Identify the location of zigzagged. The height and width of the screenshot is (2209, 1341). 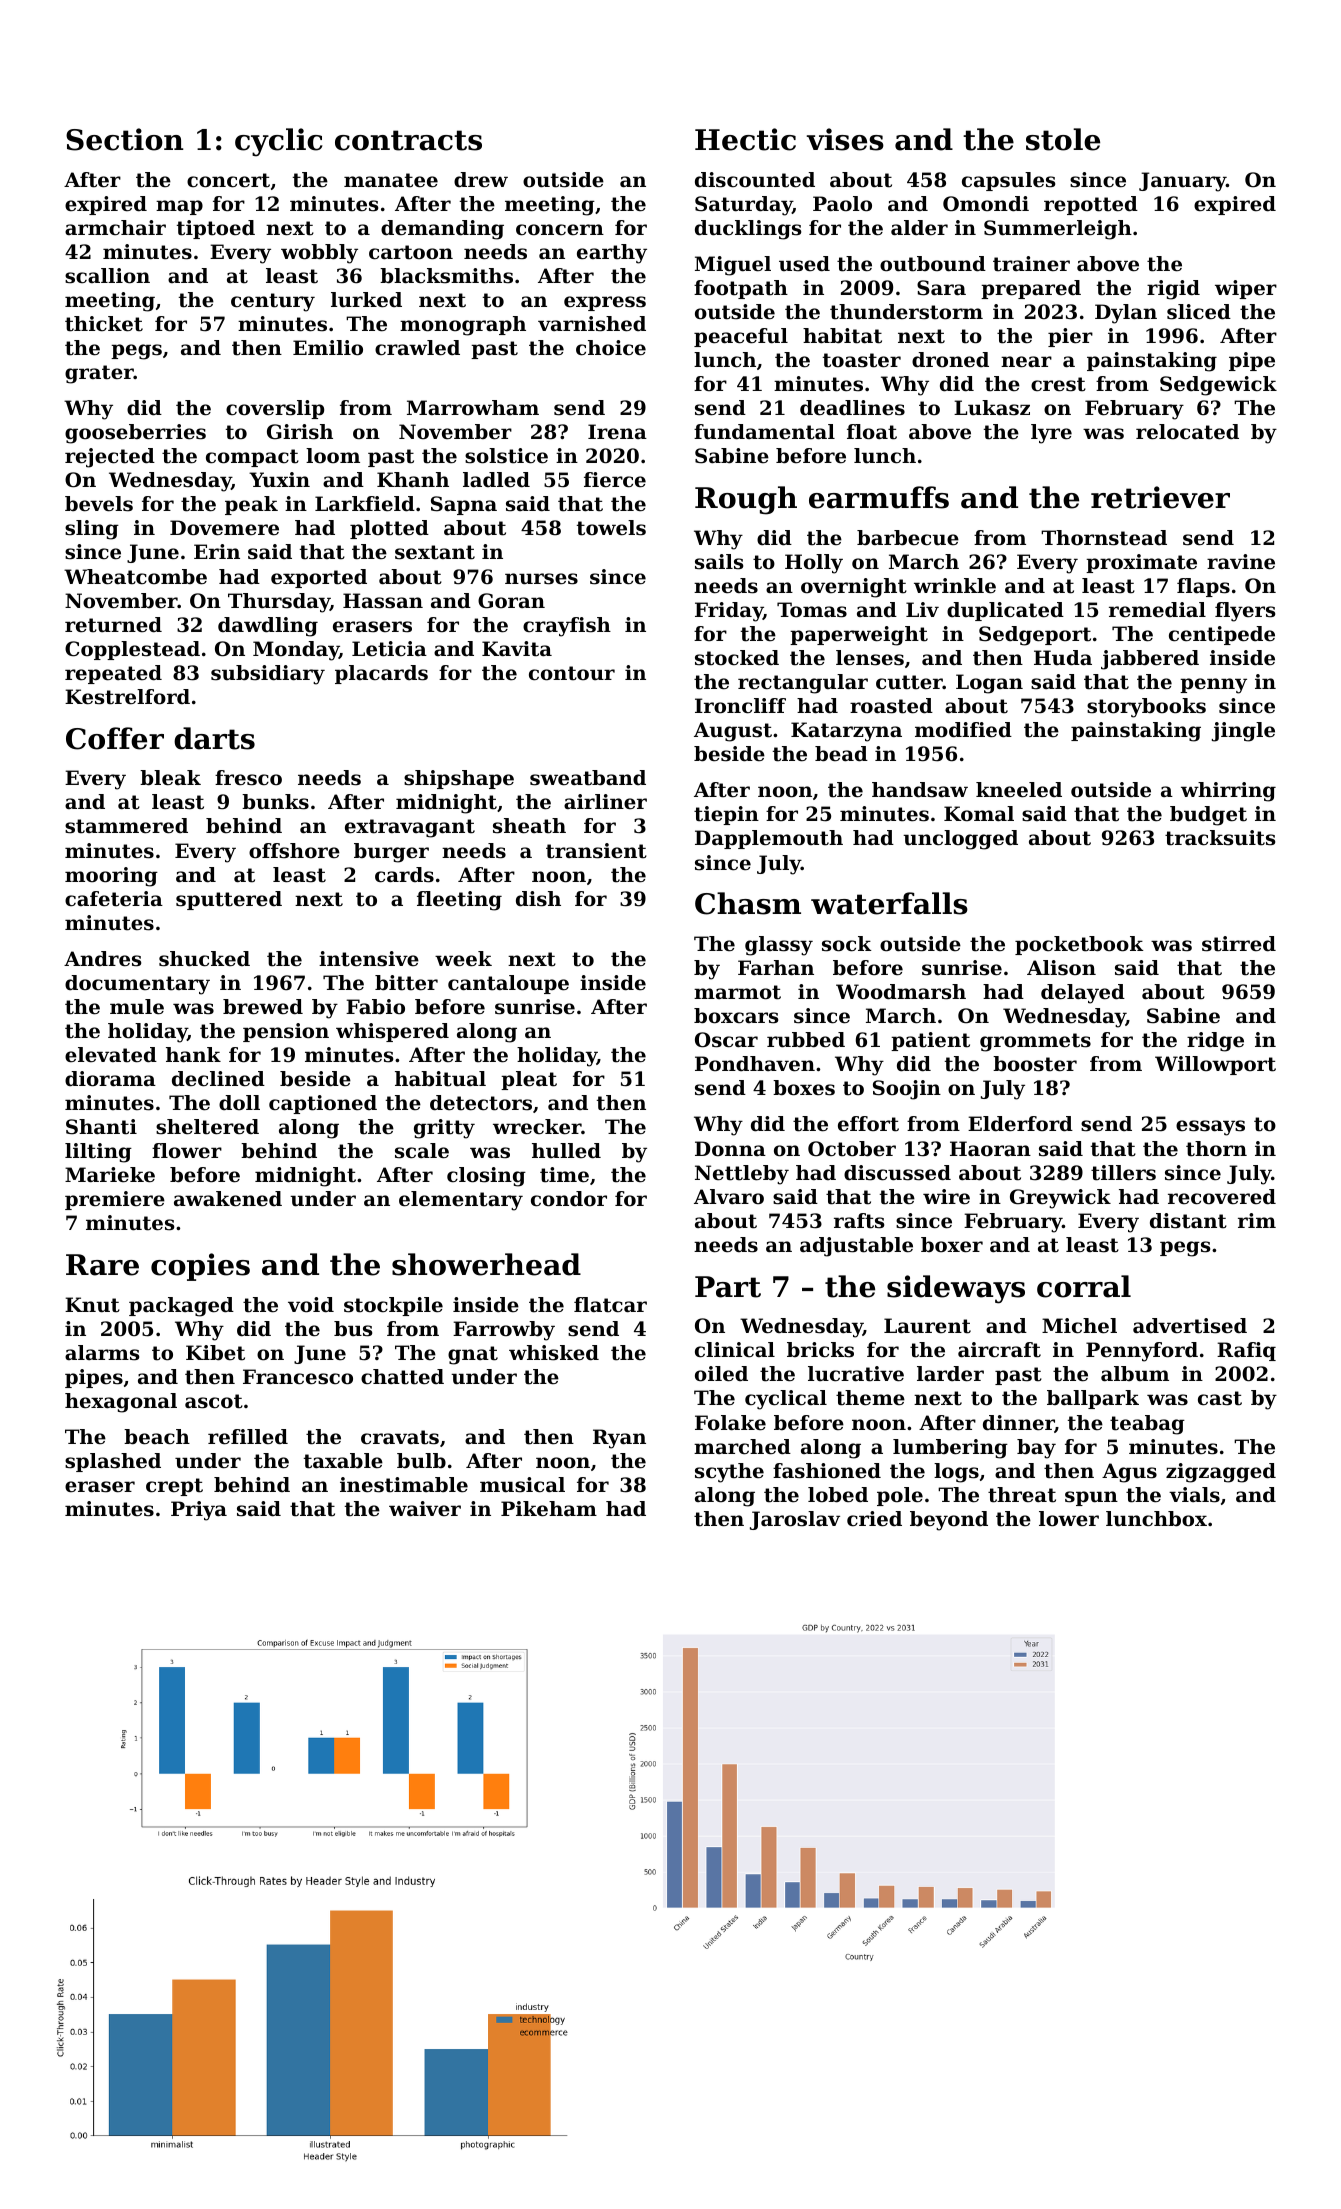
(1221, 1473).
